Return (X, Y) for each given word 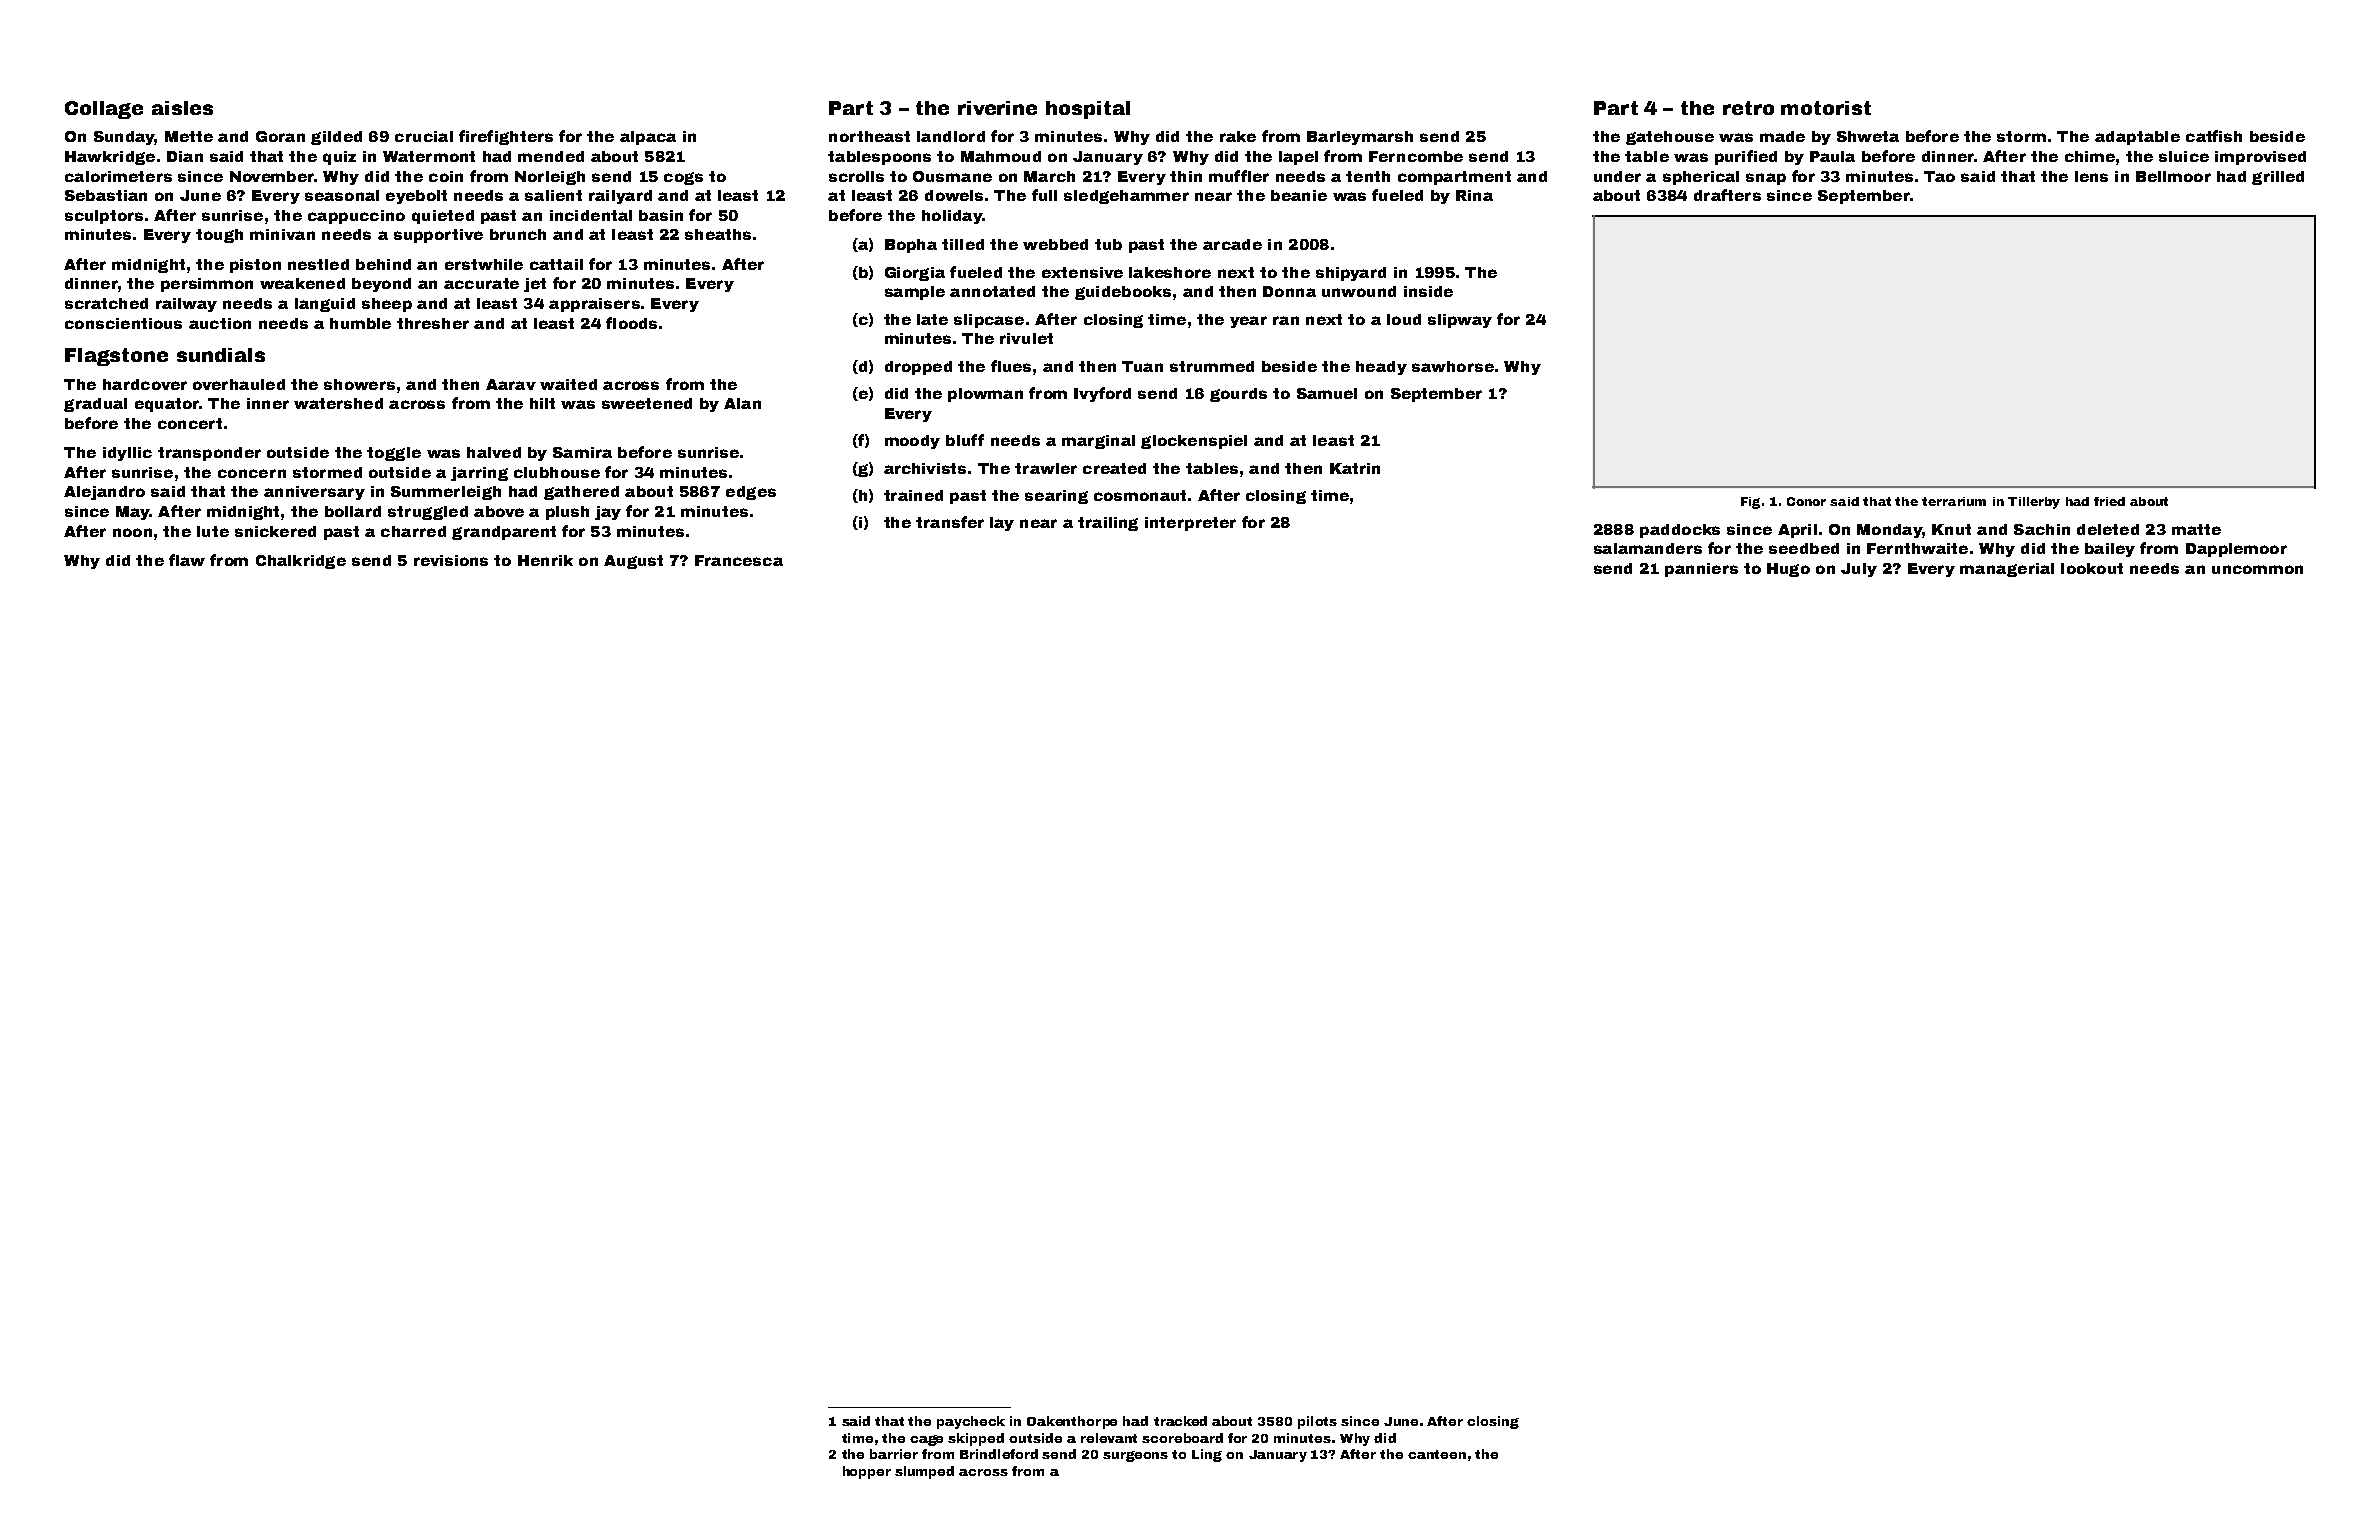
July (1859, 570)
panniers (1701, 570)
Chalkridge (301, 562)
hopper (867, 1472)
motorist (1826, 108)
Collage (104, 110)
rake (1238, 136)
